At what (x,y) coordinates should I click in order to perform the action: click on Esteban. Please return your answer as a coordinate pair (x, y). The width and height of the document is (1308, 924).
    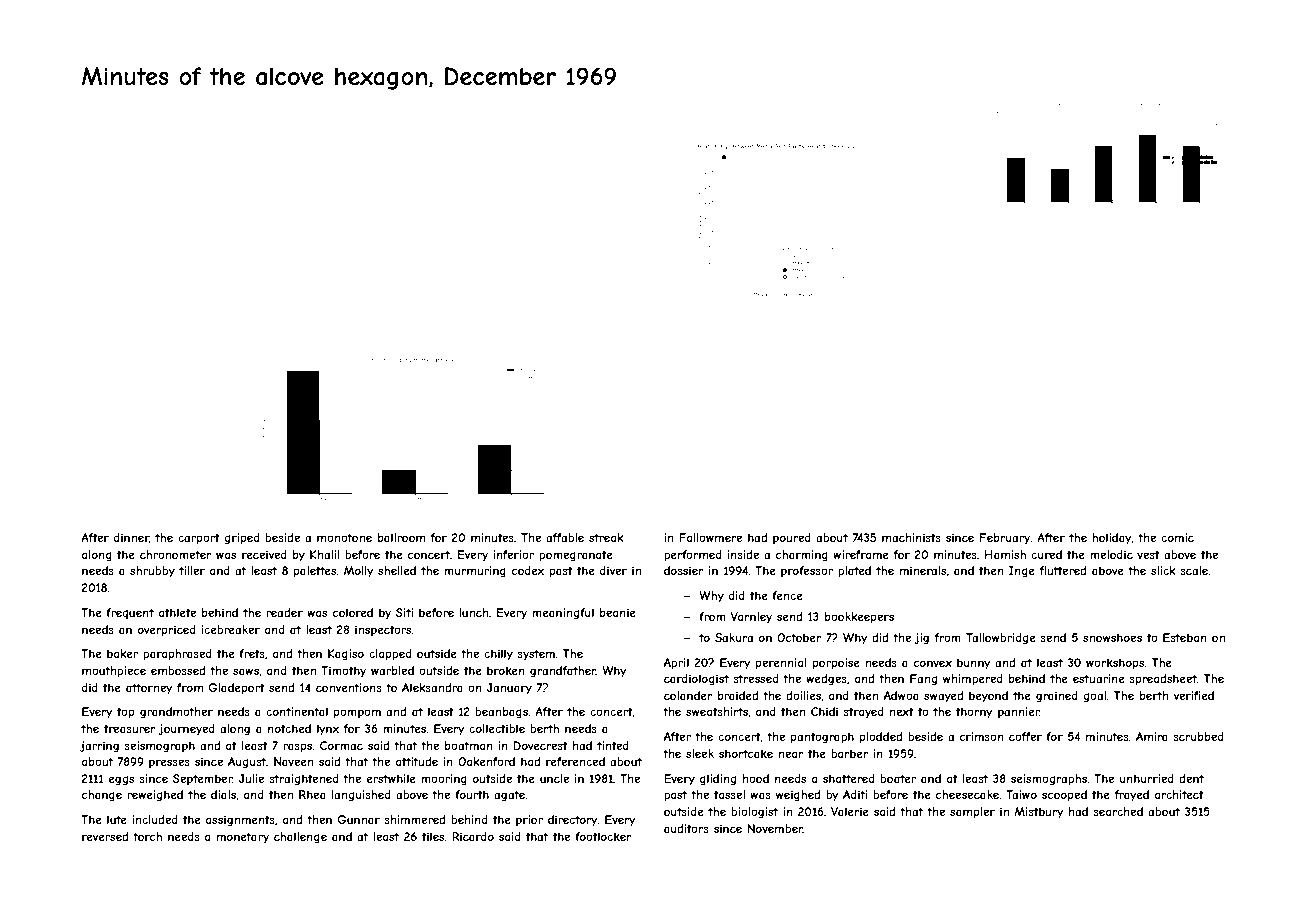
    Looking at the image, I should click on (1185, 637).
